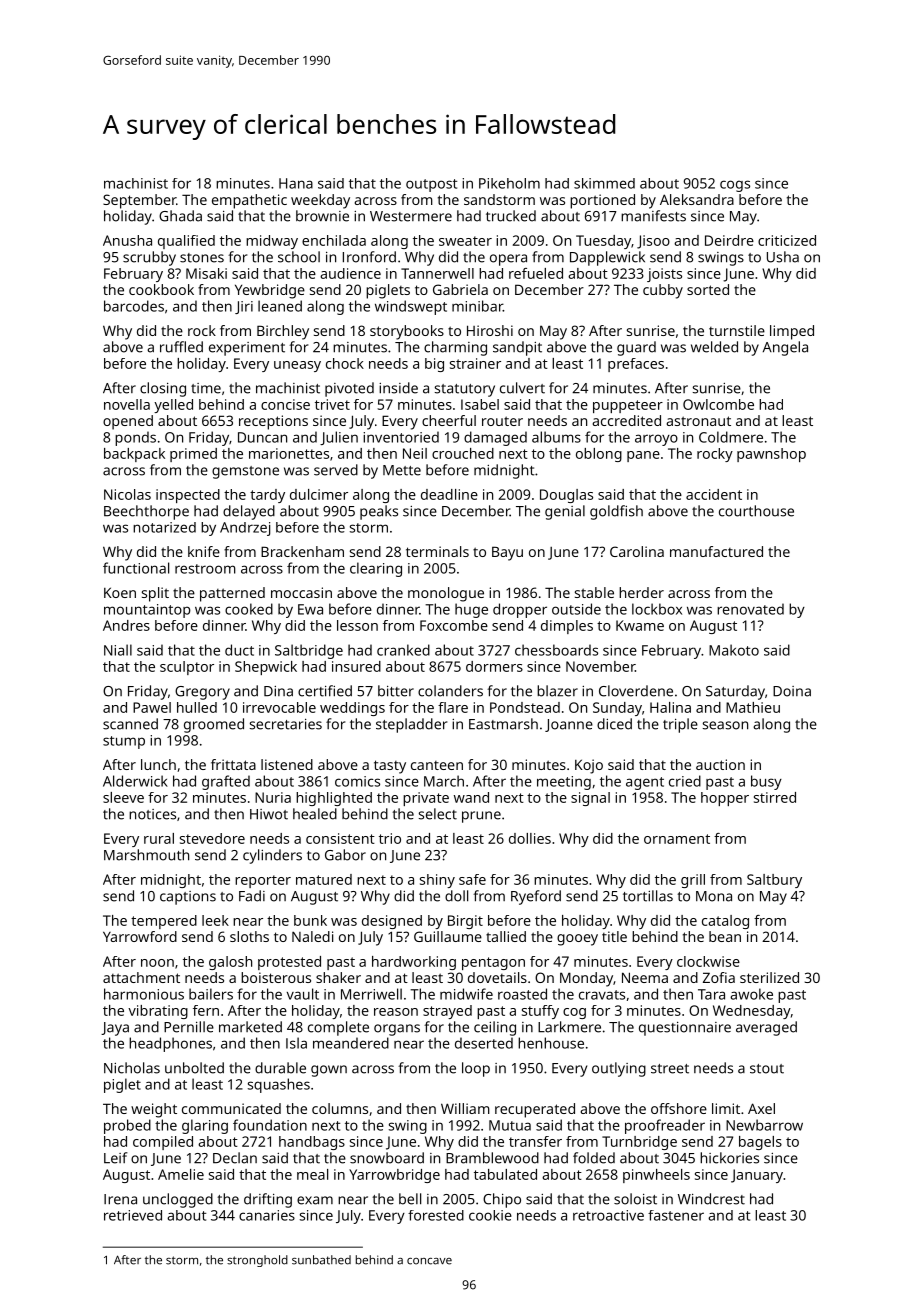 This screenshot has width=924, height=1314. I want to click on consistent, so click(340, 838).
